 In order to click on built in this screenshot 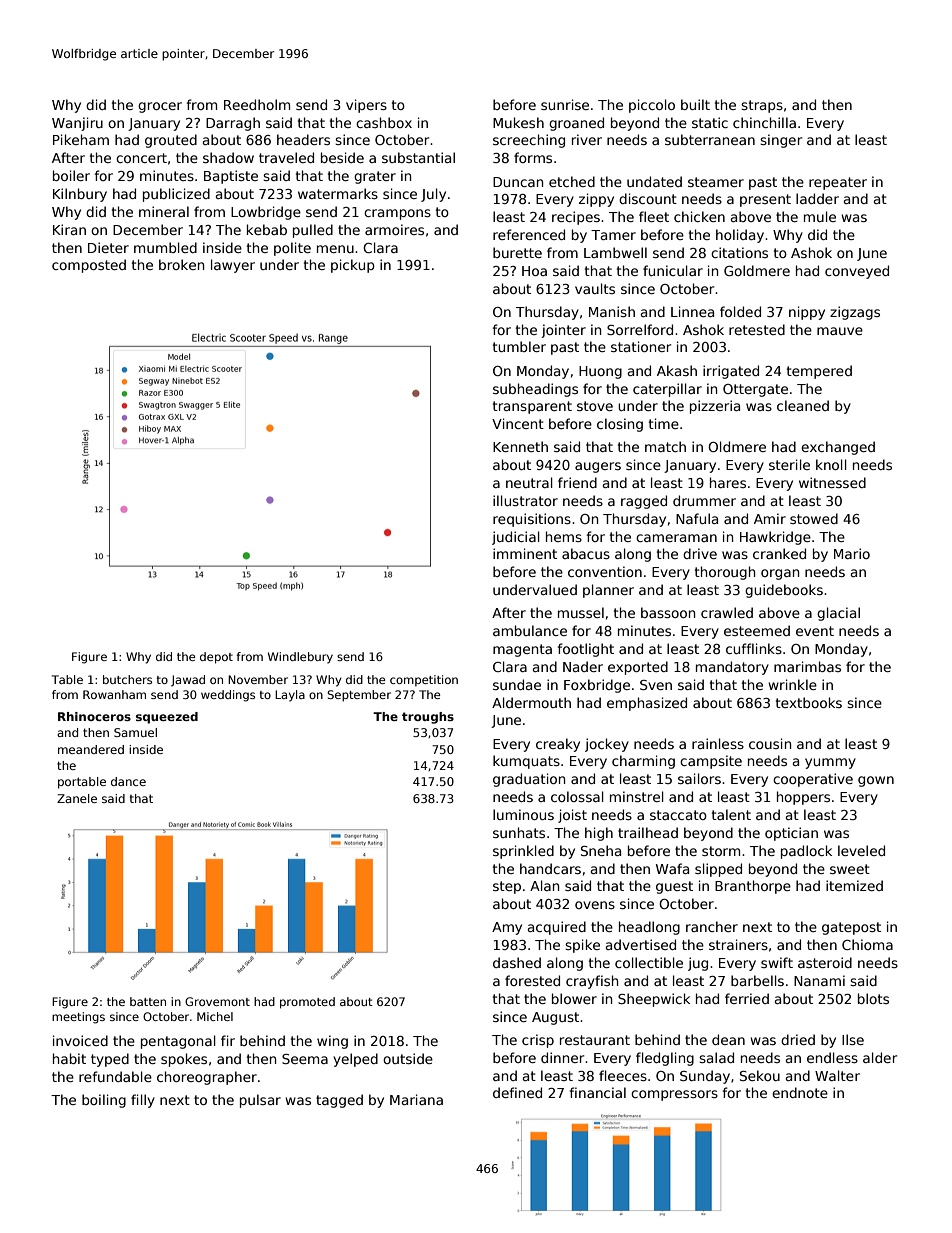, I will do `click(695, 104)`.
